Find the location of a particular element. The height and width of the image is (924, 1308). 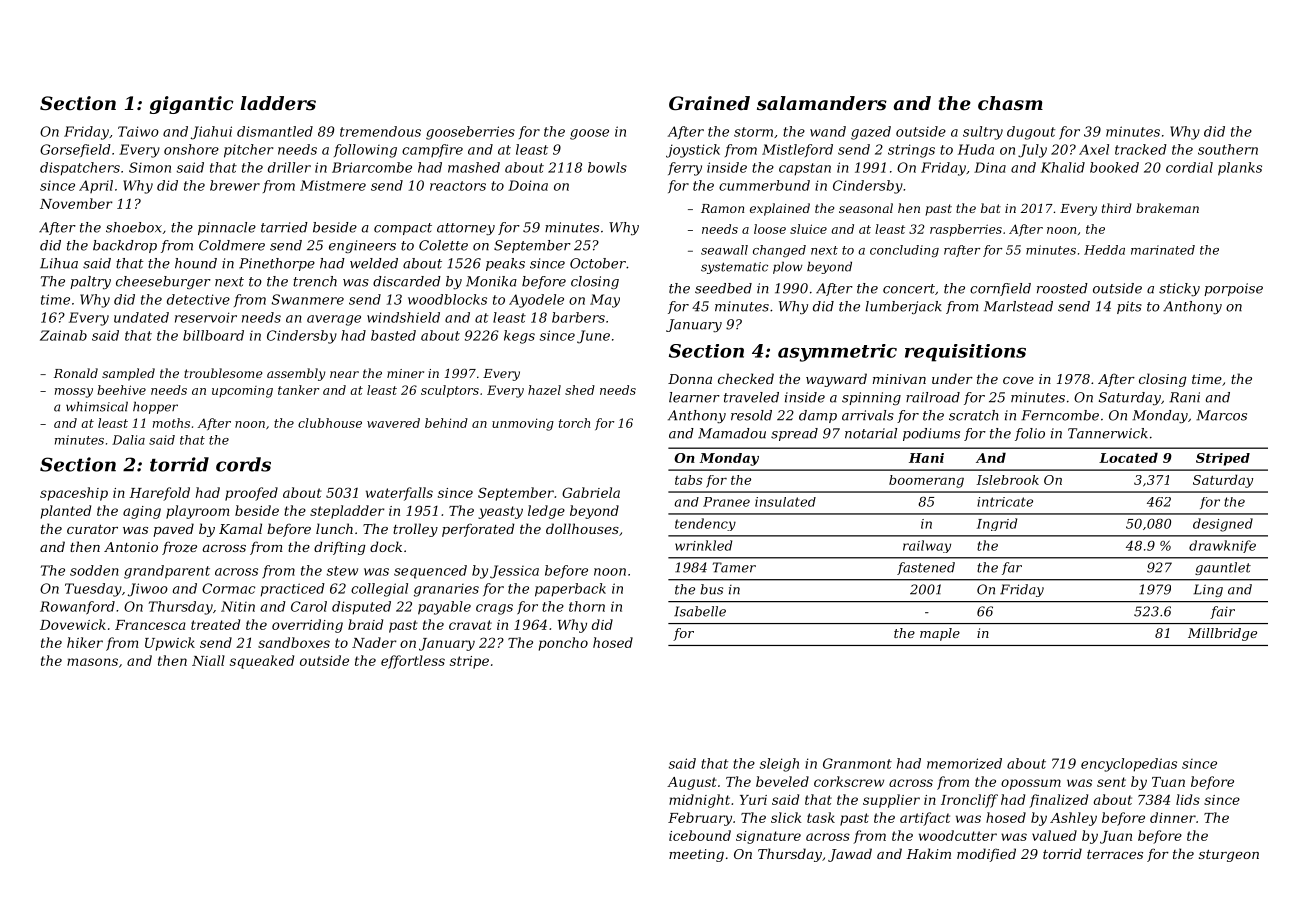

capstan is located at coordinates (805, 169).
